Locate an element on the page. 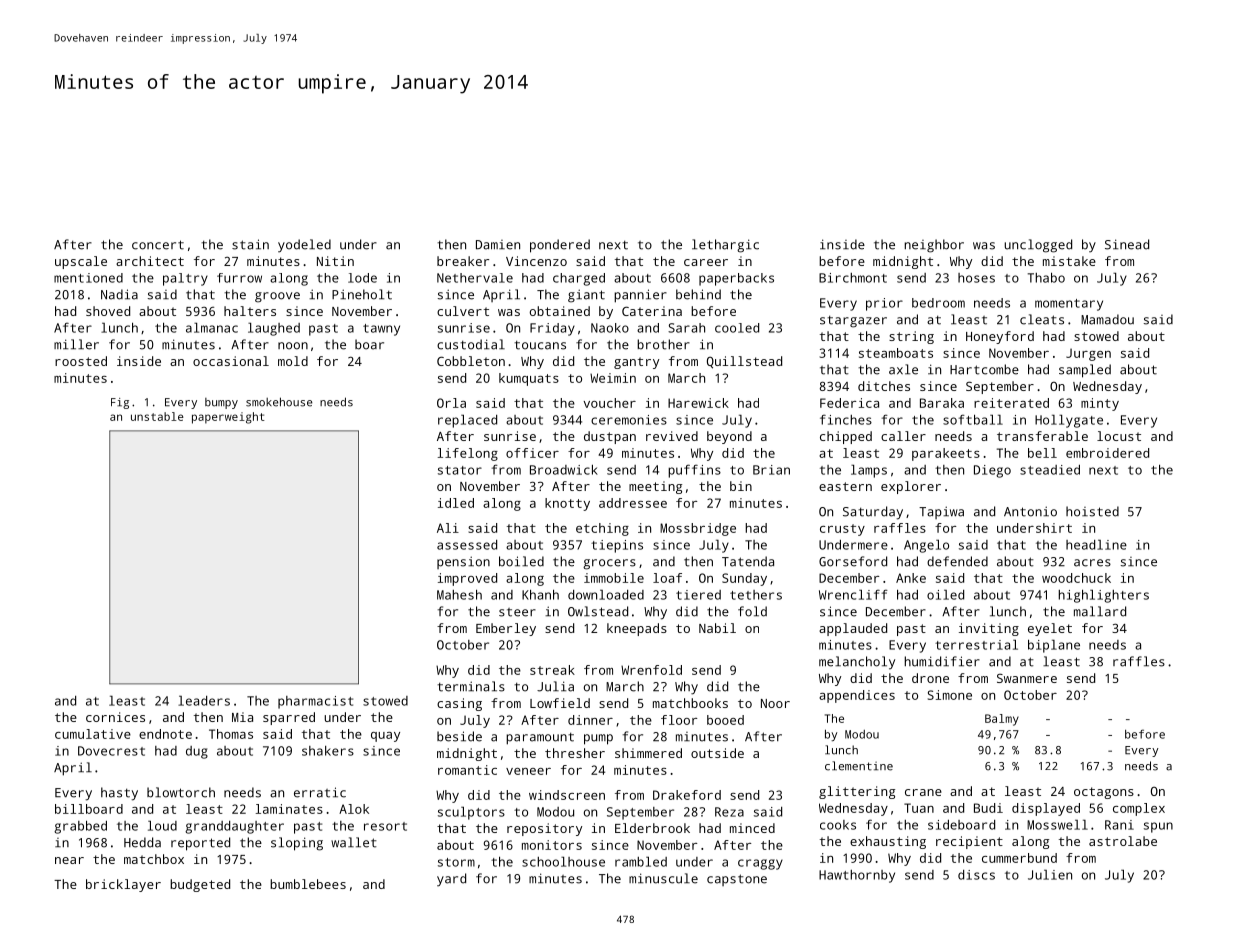 The width and height of the image is (1233, 952). Ali is located at coordinates (448, 528).
